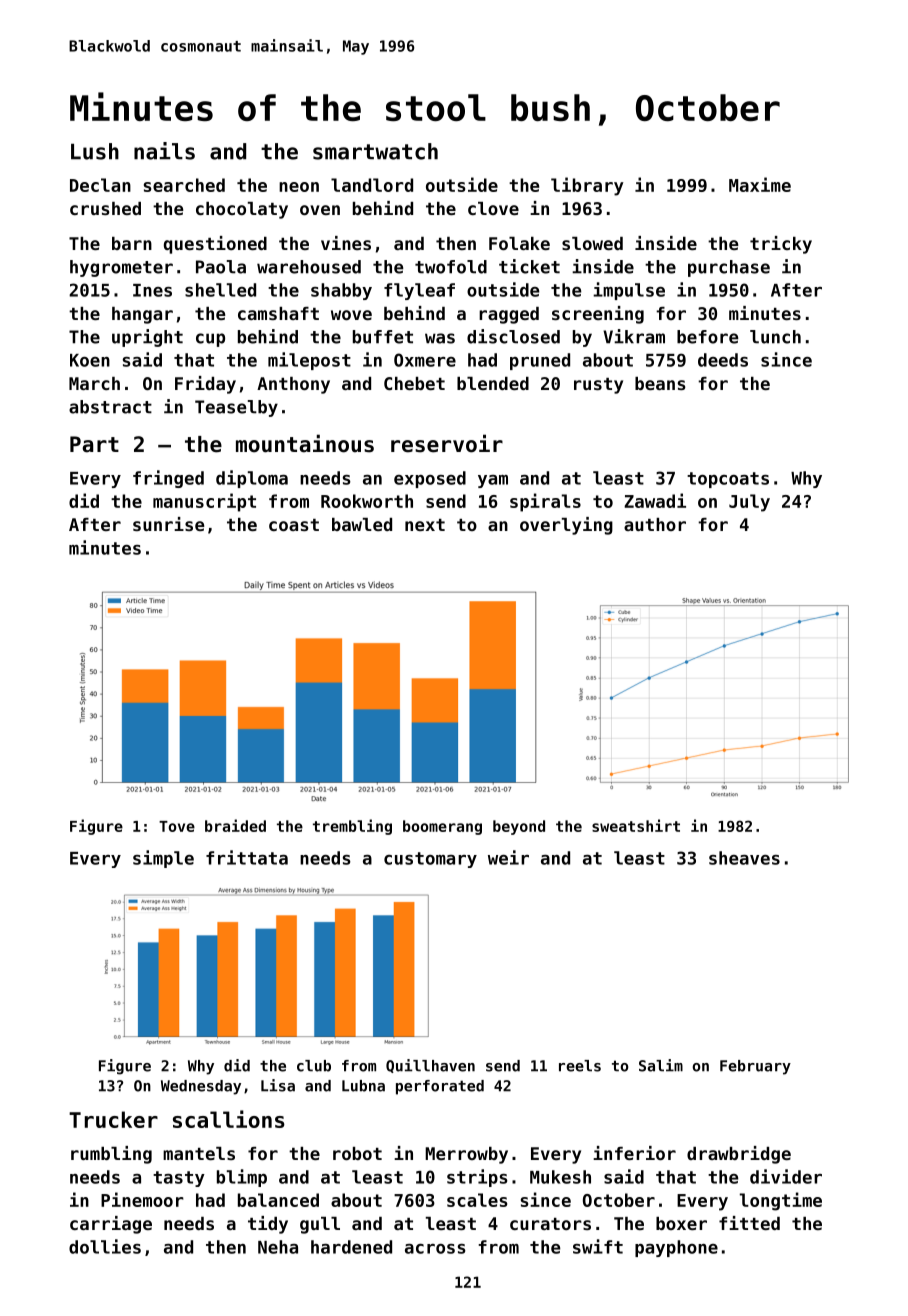 Image resolution: width=908 pixels, height=1316 pixels. Describe the element at coordinates (168, 524) in the image. I see `sunrise` at that location.
